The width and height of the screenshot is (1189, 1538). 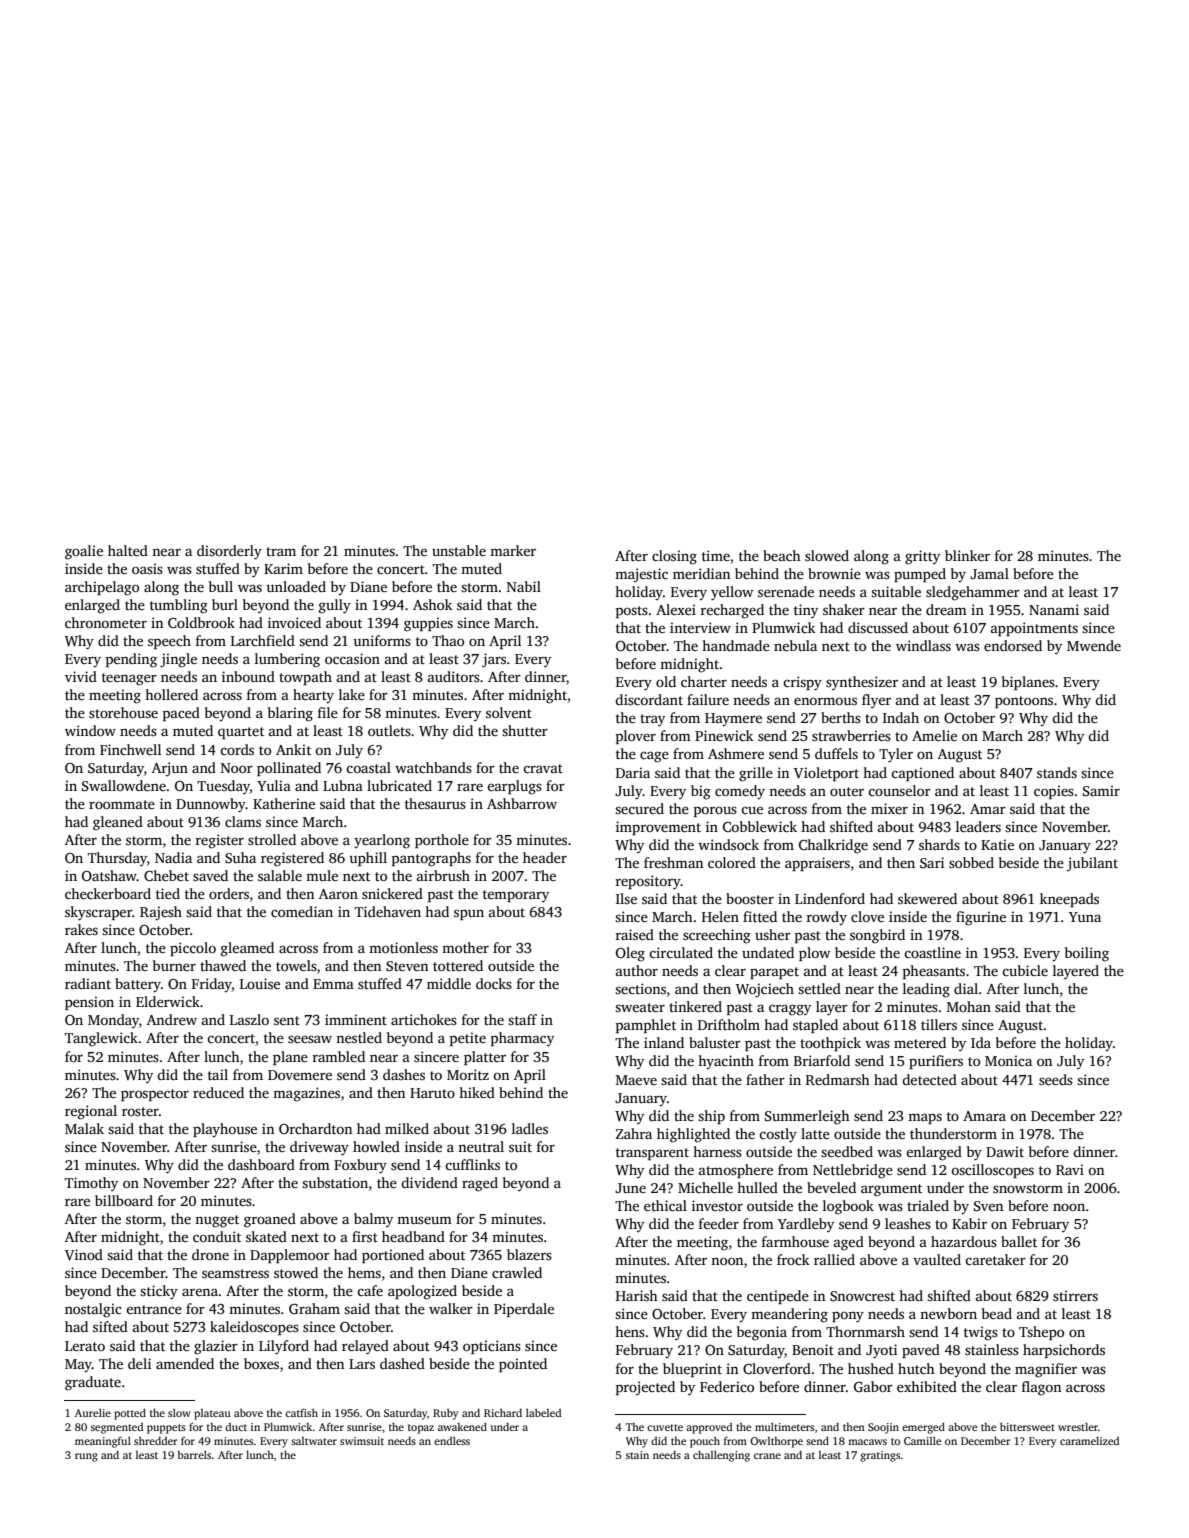 I want to click on cubicle, so click(x=1025, y=970).
